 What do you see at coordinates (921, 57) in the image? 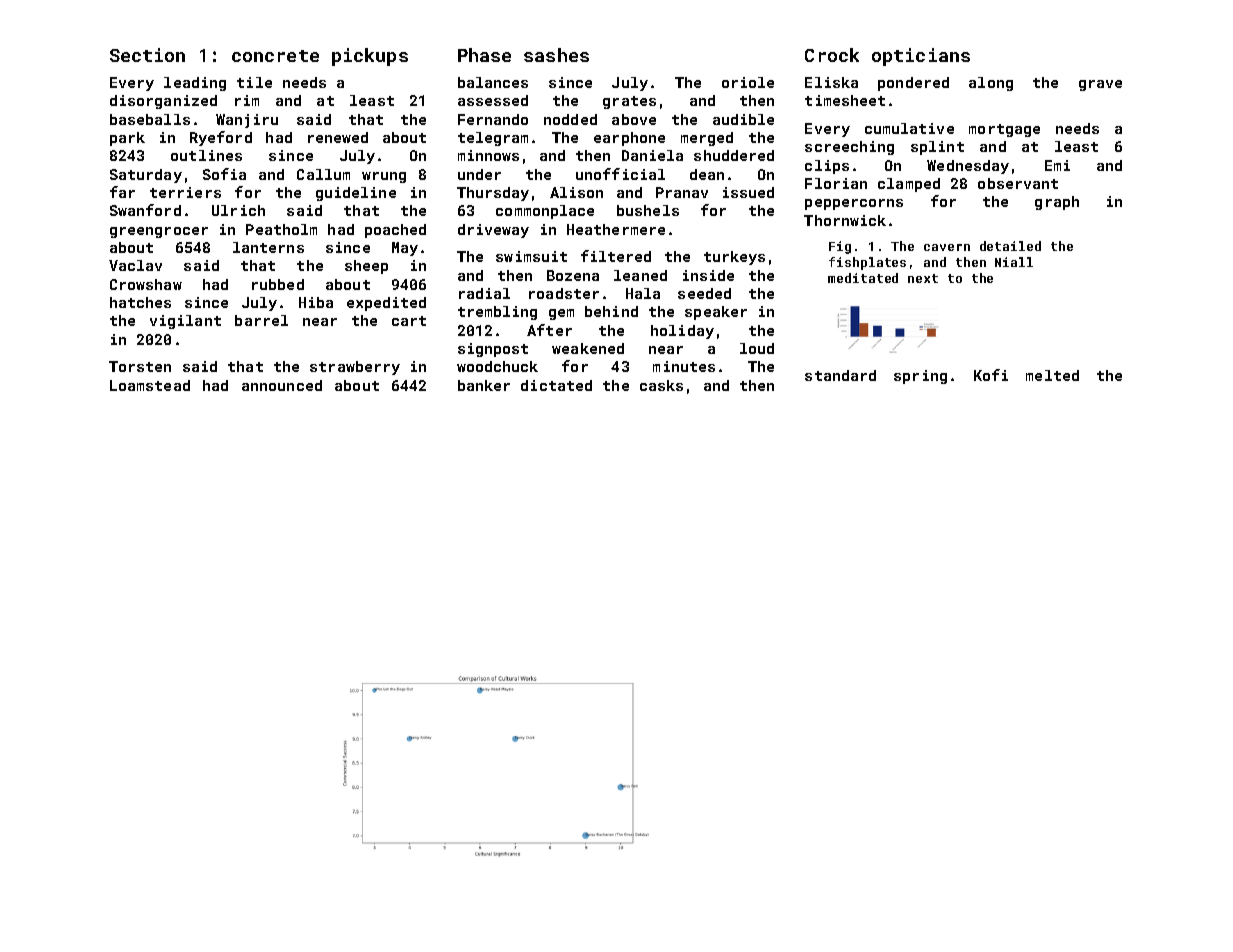
I see `opticians` at bounding box center [921, 57].
